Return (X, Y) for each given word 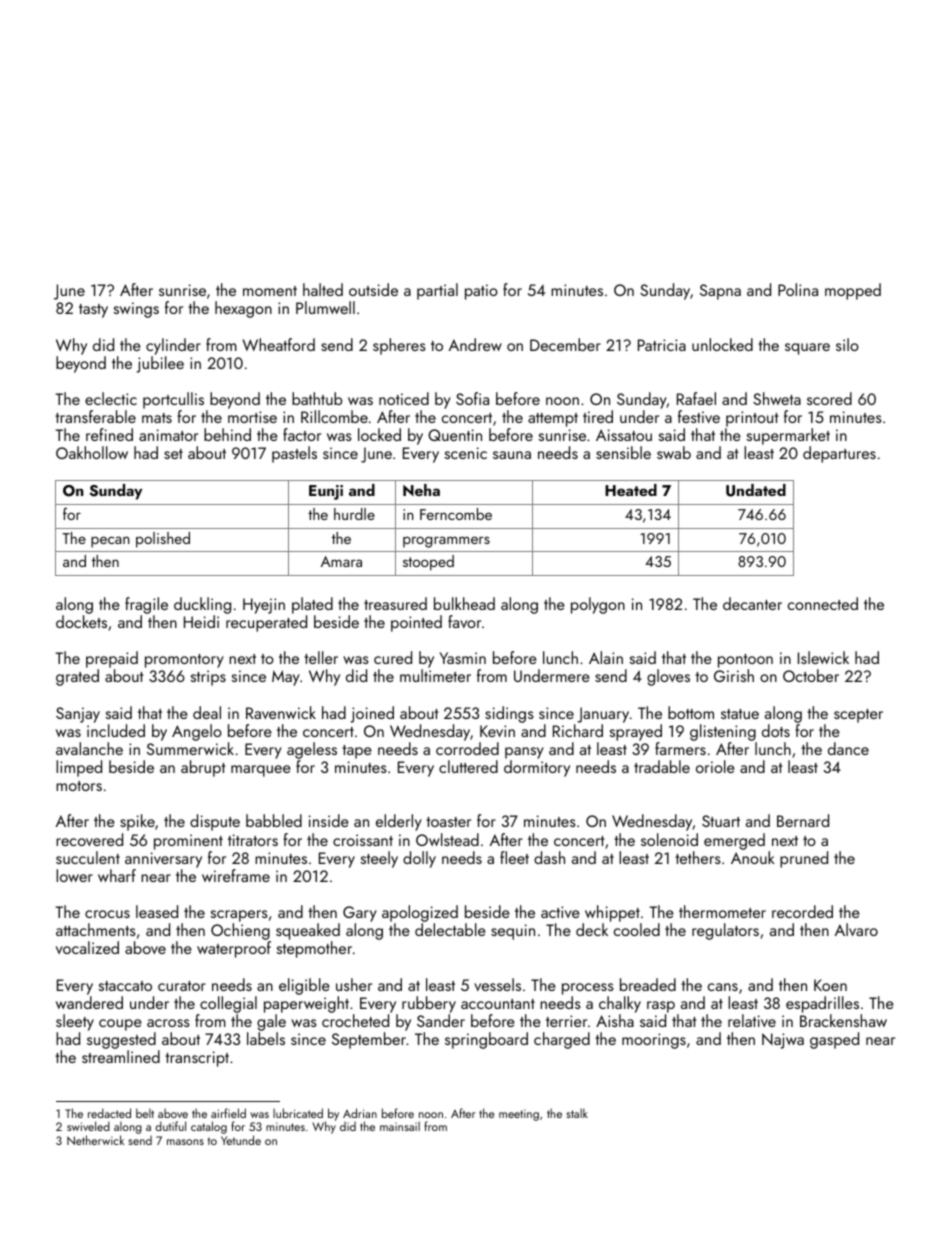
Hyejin (264, 606)
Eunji (326, 492)
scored (829, 398)
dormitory (537, 768)
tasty (93, 311)
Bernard (803, 820)
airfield (228, 1113)
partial (437, 291)
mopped (853, 291)
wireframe (236, 875)
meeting (519, 1115)
